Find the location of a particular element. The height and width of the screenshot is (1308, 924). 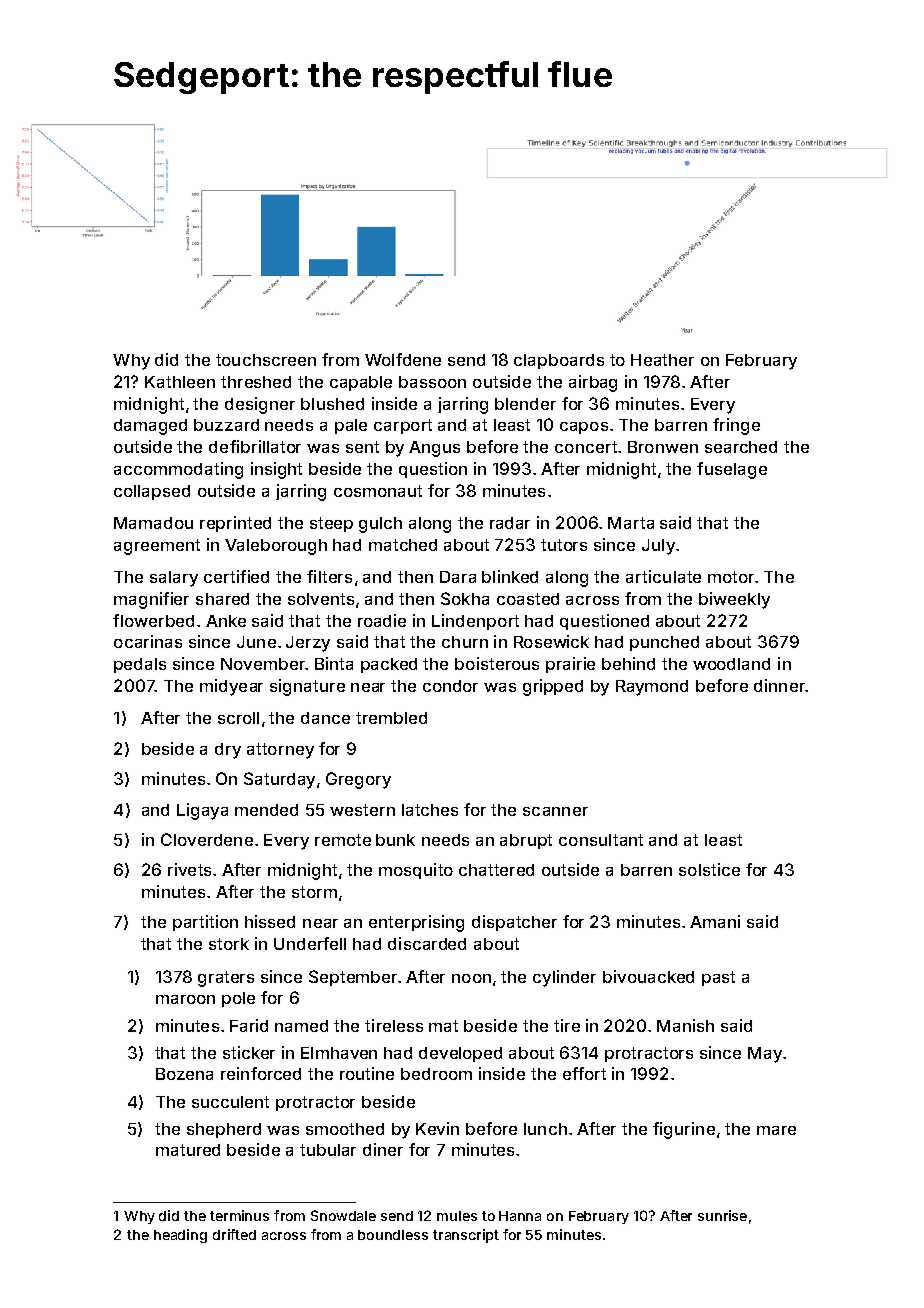

Underfell is located at coordinates (310, 943).
